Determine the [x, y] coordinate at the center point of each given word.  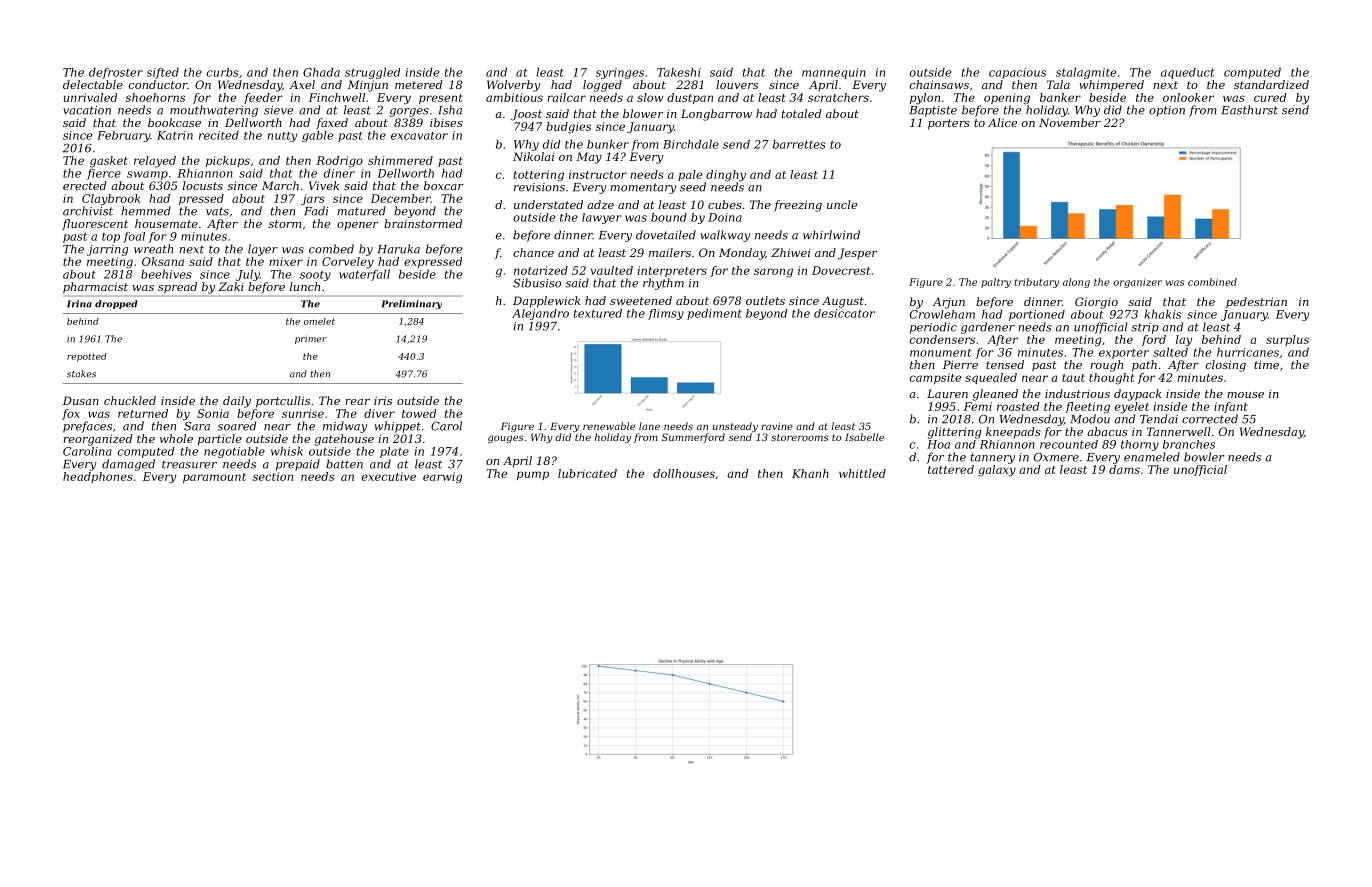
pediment [714, 314]
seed [693, 187]
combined [1212, 282]
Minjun [368, 86]
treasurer [189, 464]
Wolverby [513, 86]
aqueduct [1188, 73]
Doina [725, 217]
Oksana [163, 261]
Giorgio [1096, 303]
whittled [862, 473]
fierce [104, 174]
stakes [81, 374]
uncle [842, 204]
